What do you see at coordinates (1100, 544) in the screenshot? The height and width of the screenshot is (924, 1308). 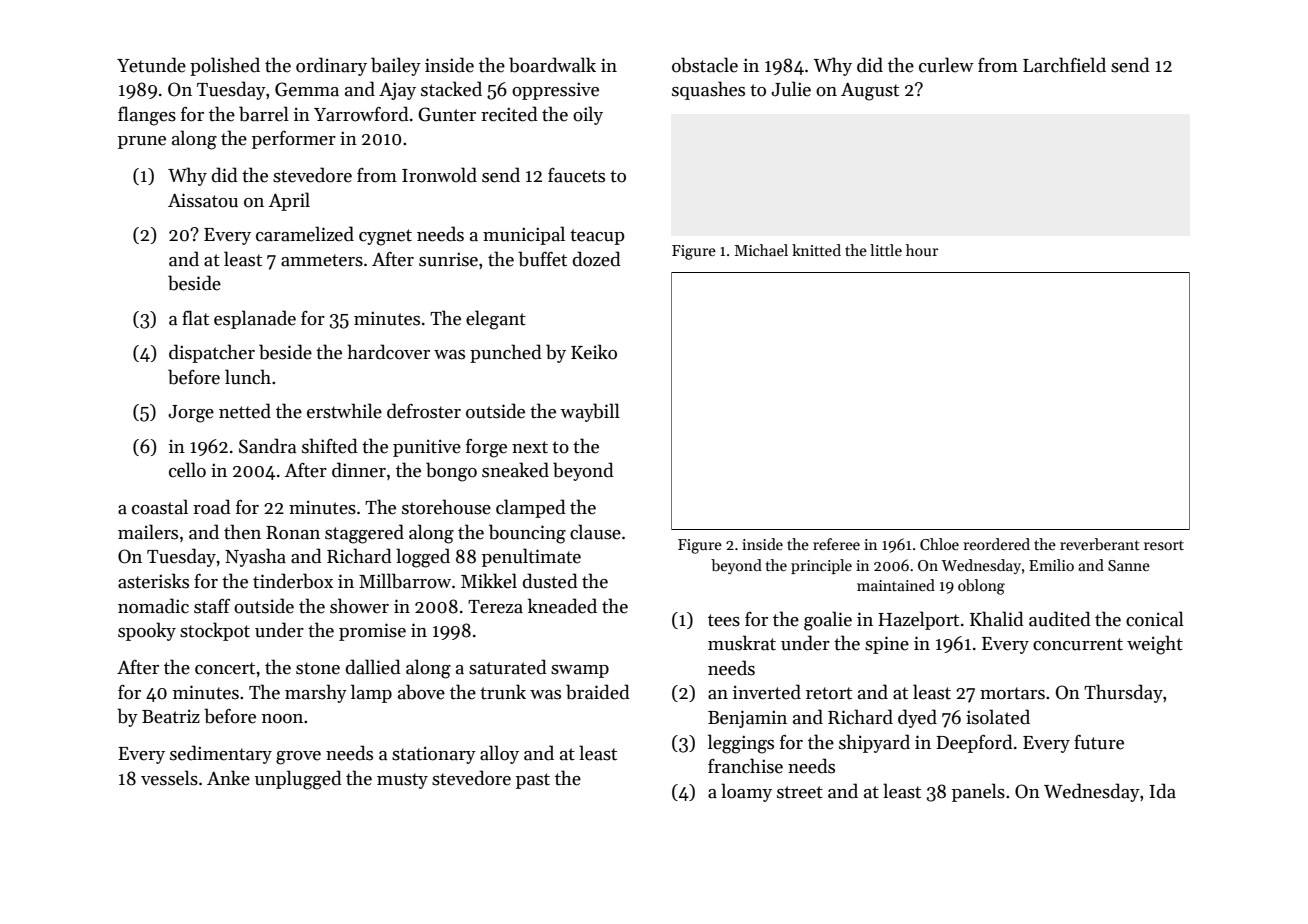 I see `reverberant` at bounding box center [1100, 544].
